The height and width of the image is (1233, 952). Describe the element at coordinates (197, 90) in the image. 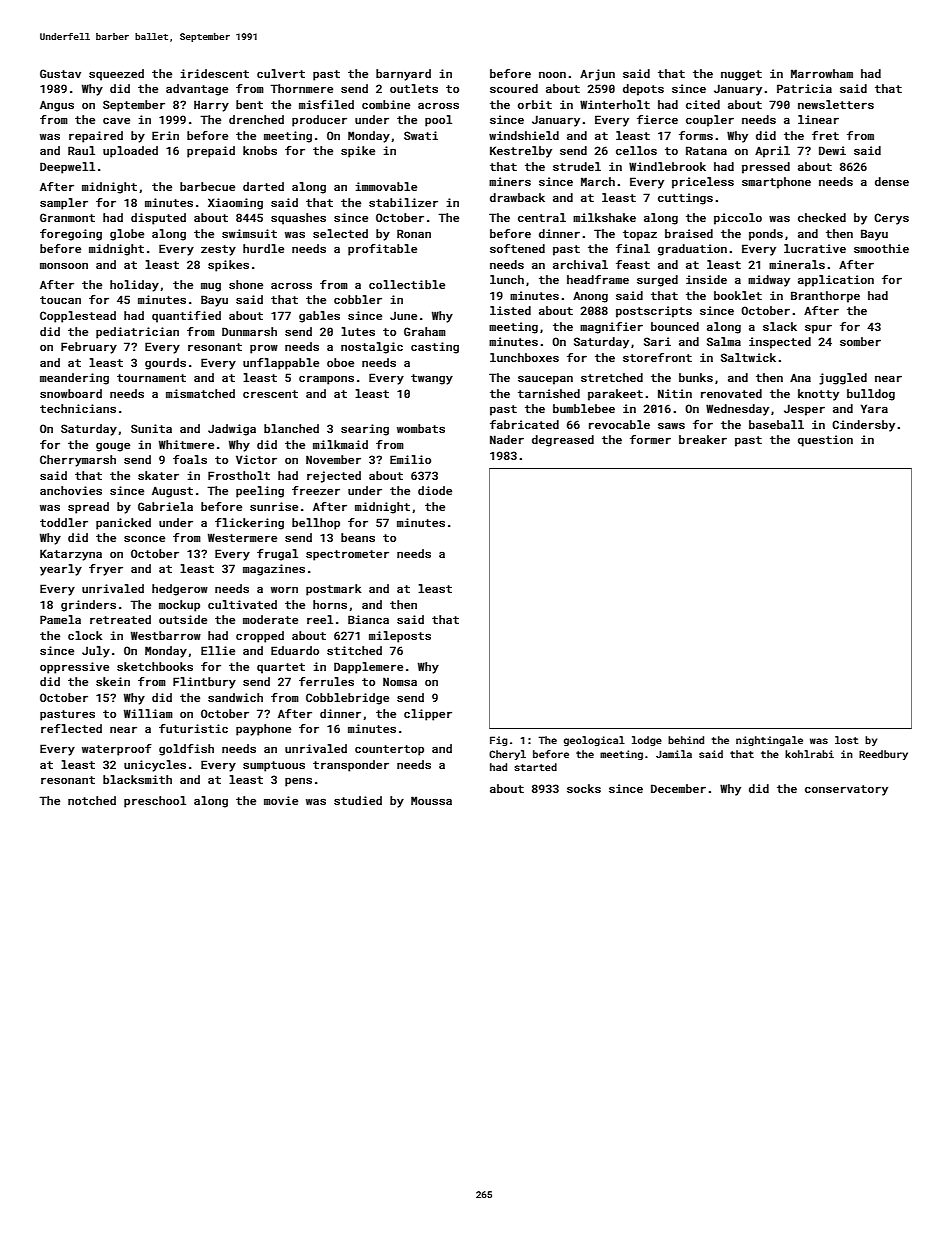

I see `advantage` at that location.
